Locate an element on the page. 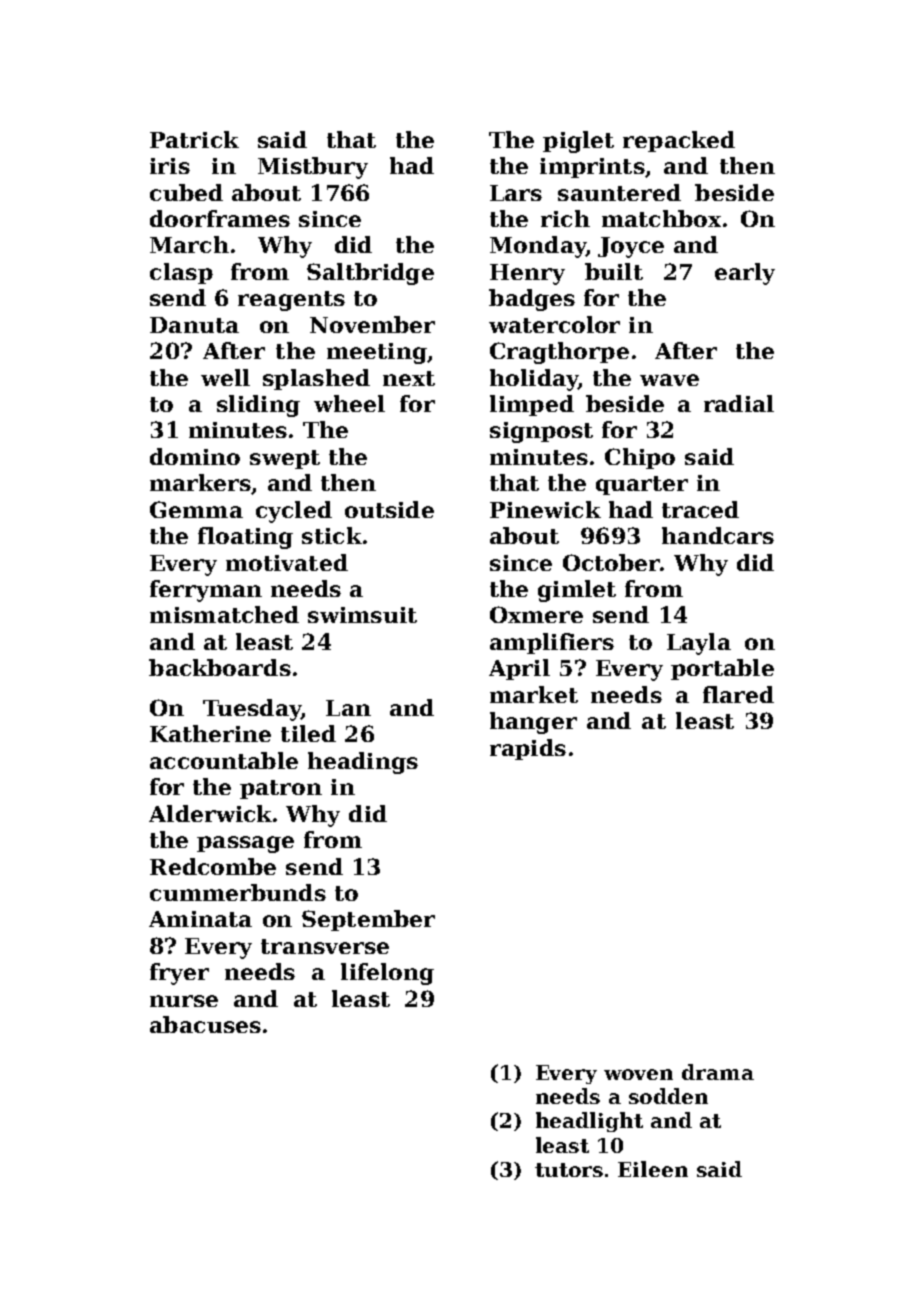  quarter is located at coordinates (642, 485).
